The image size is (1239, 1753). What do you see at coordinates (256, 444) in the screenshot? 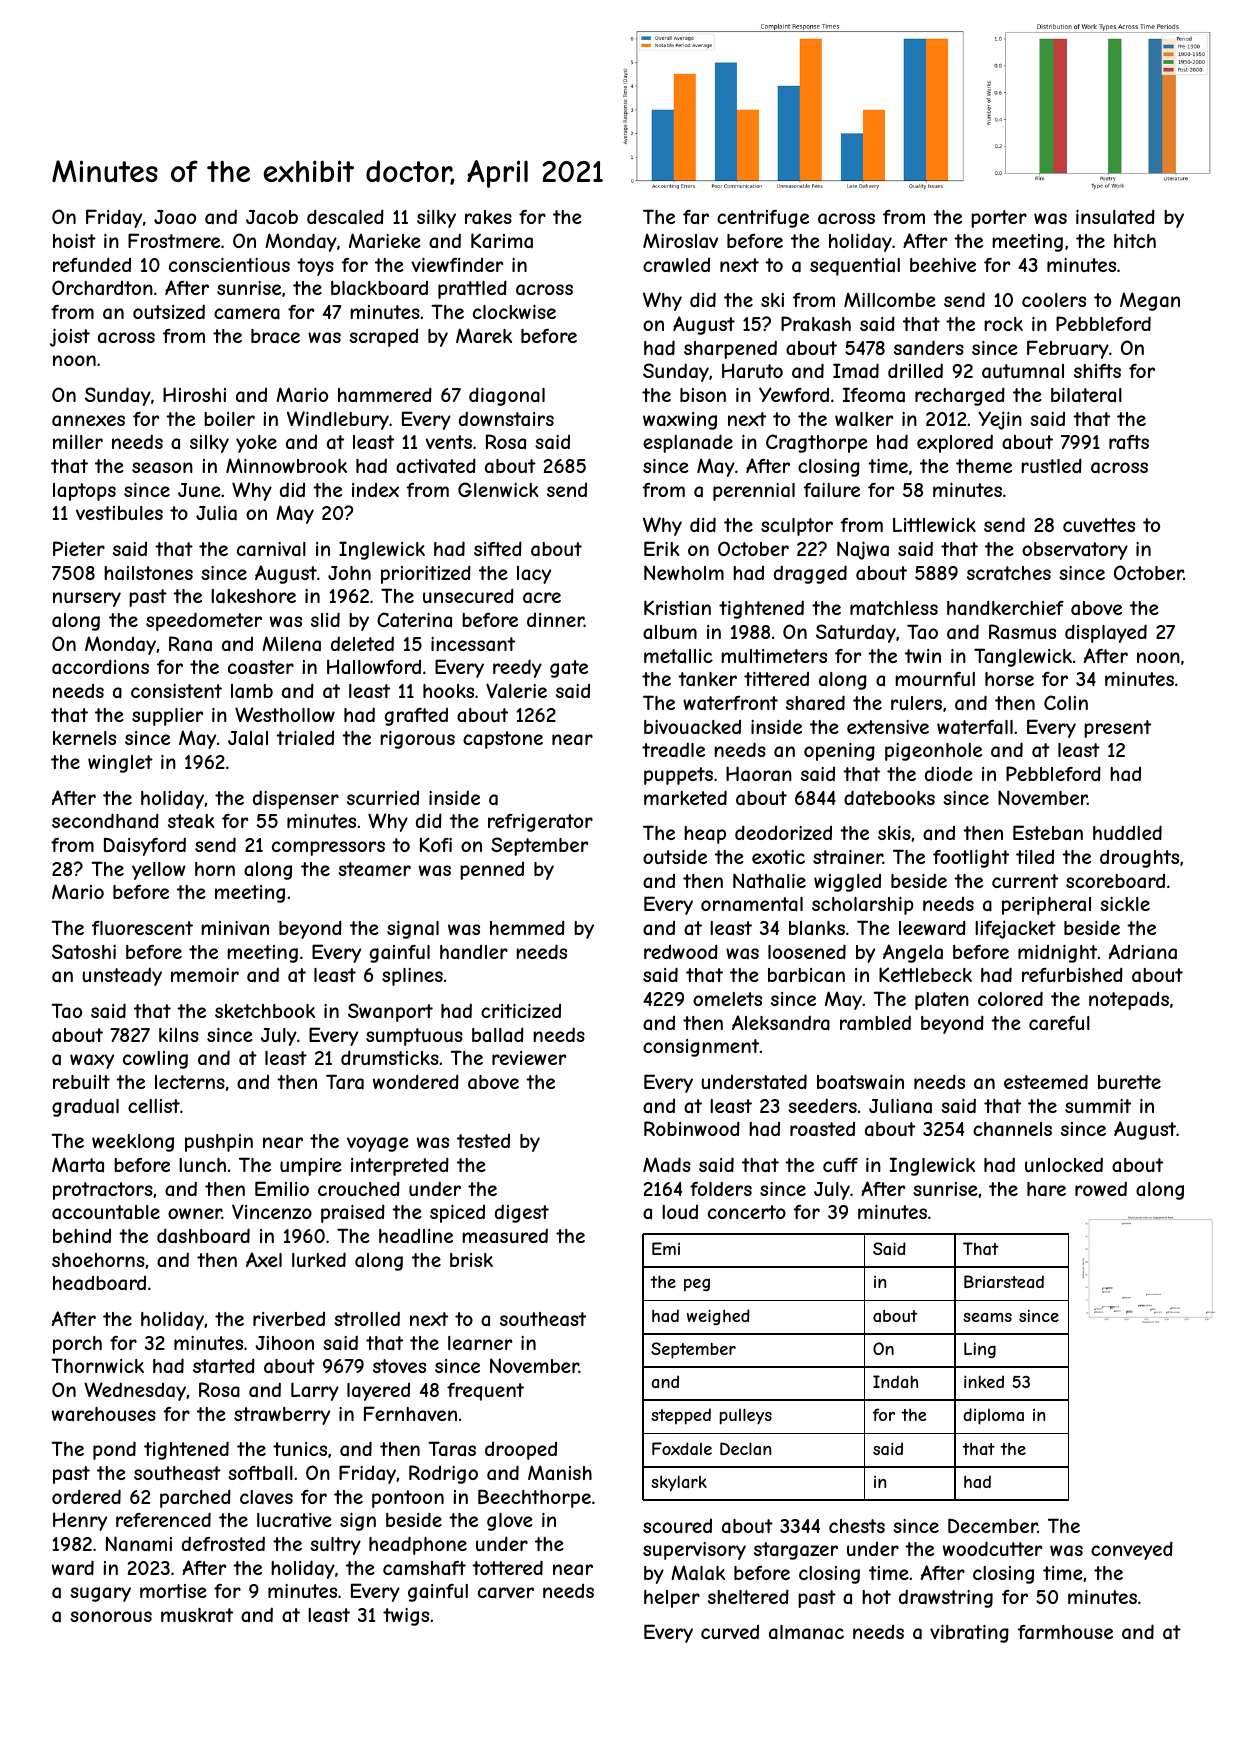
I see `yoke` at bounding box center [256, 444].
